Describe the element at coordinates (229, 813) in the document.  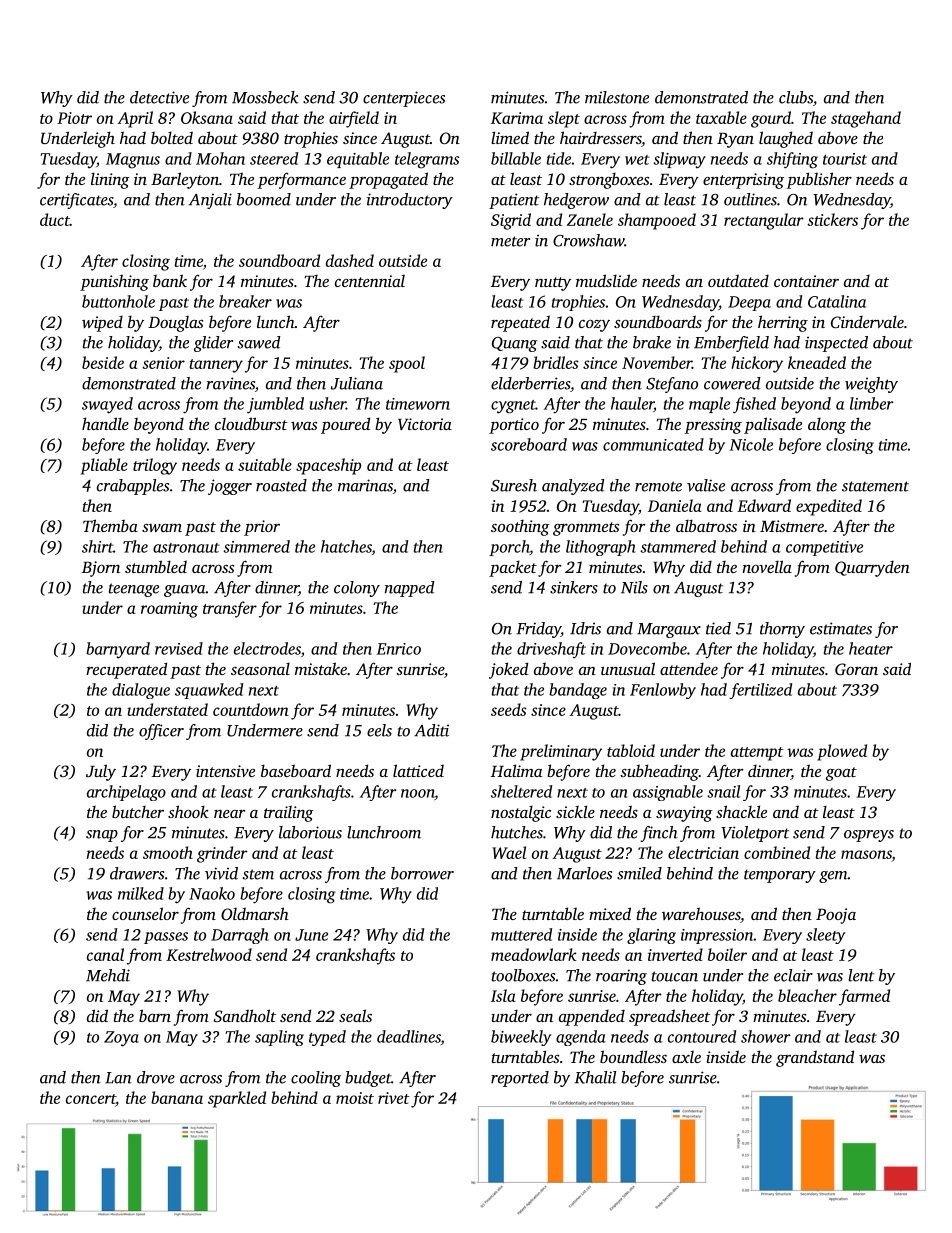
I see `near` at that location.
